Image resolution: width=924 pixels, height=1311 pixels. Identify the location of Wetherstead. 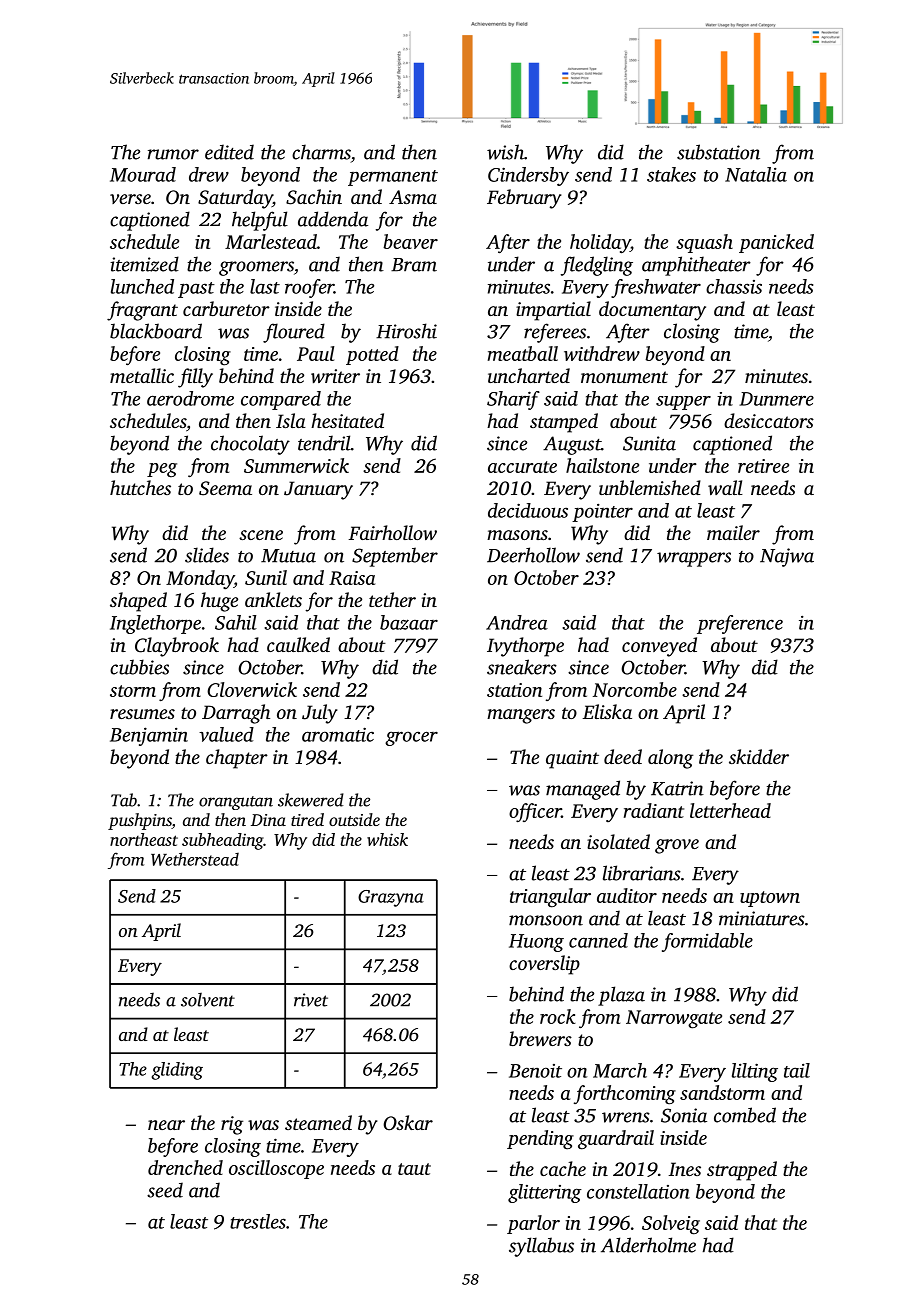
(195, 859).
